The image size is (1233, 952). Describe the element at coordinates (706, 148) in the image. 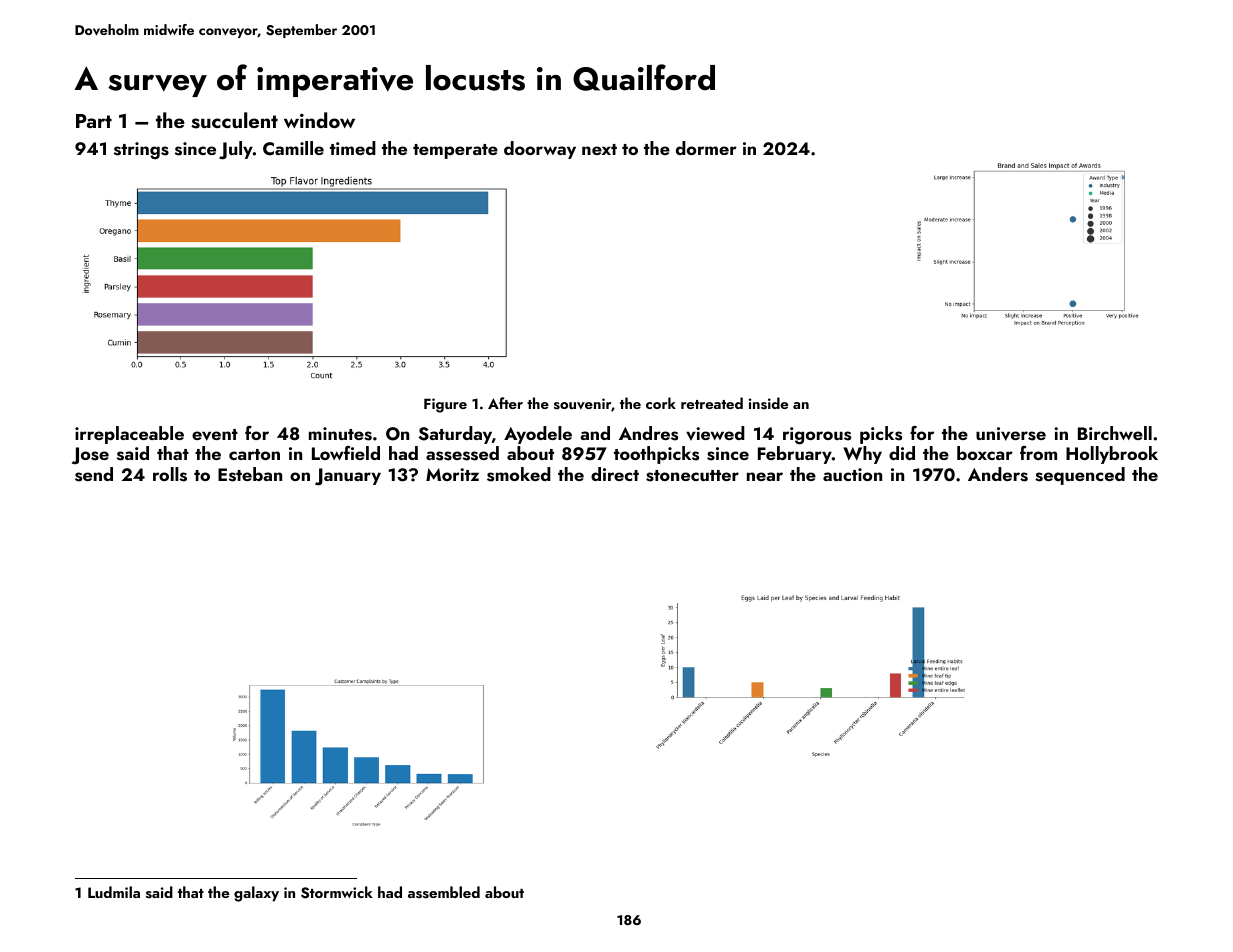

I see `dormer` at that location.
